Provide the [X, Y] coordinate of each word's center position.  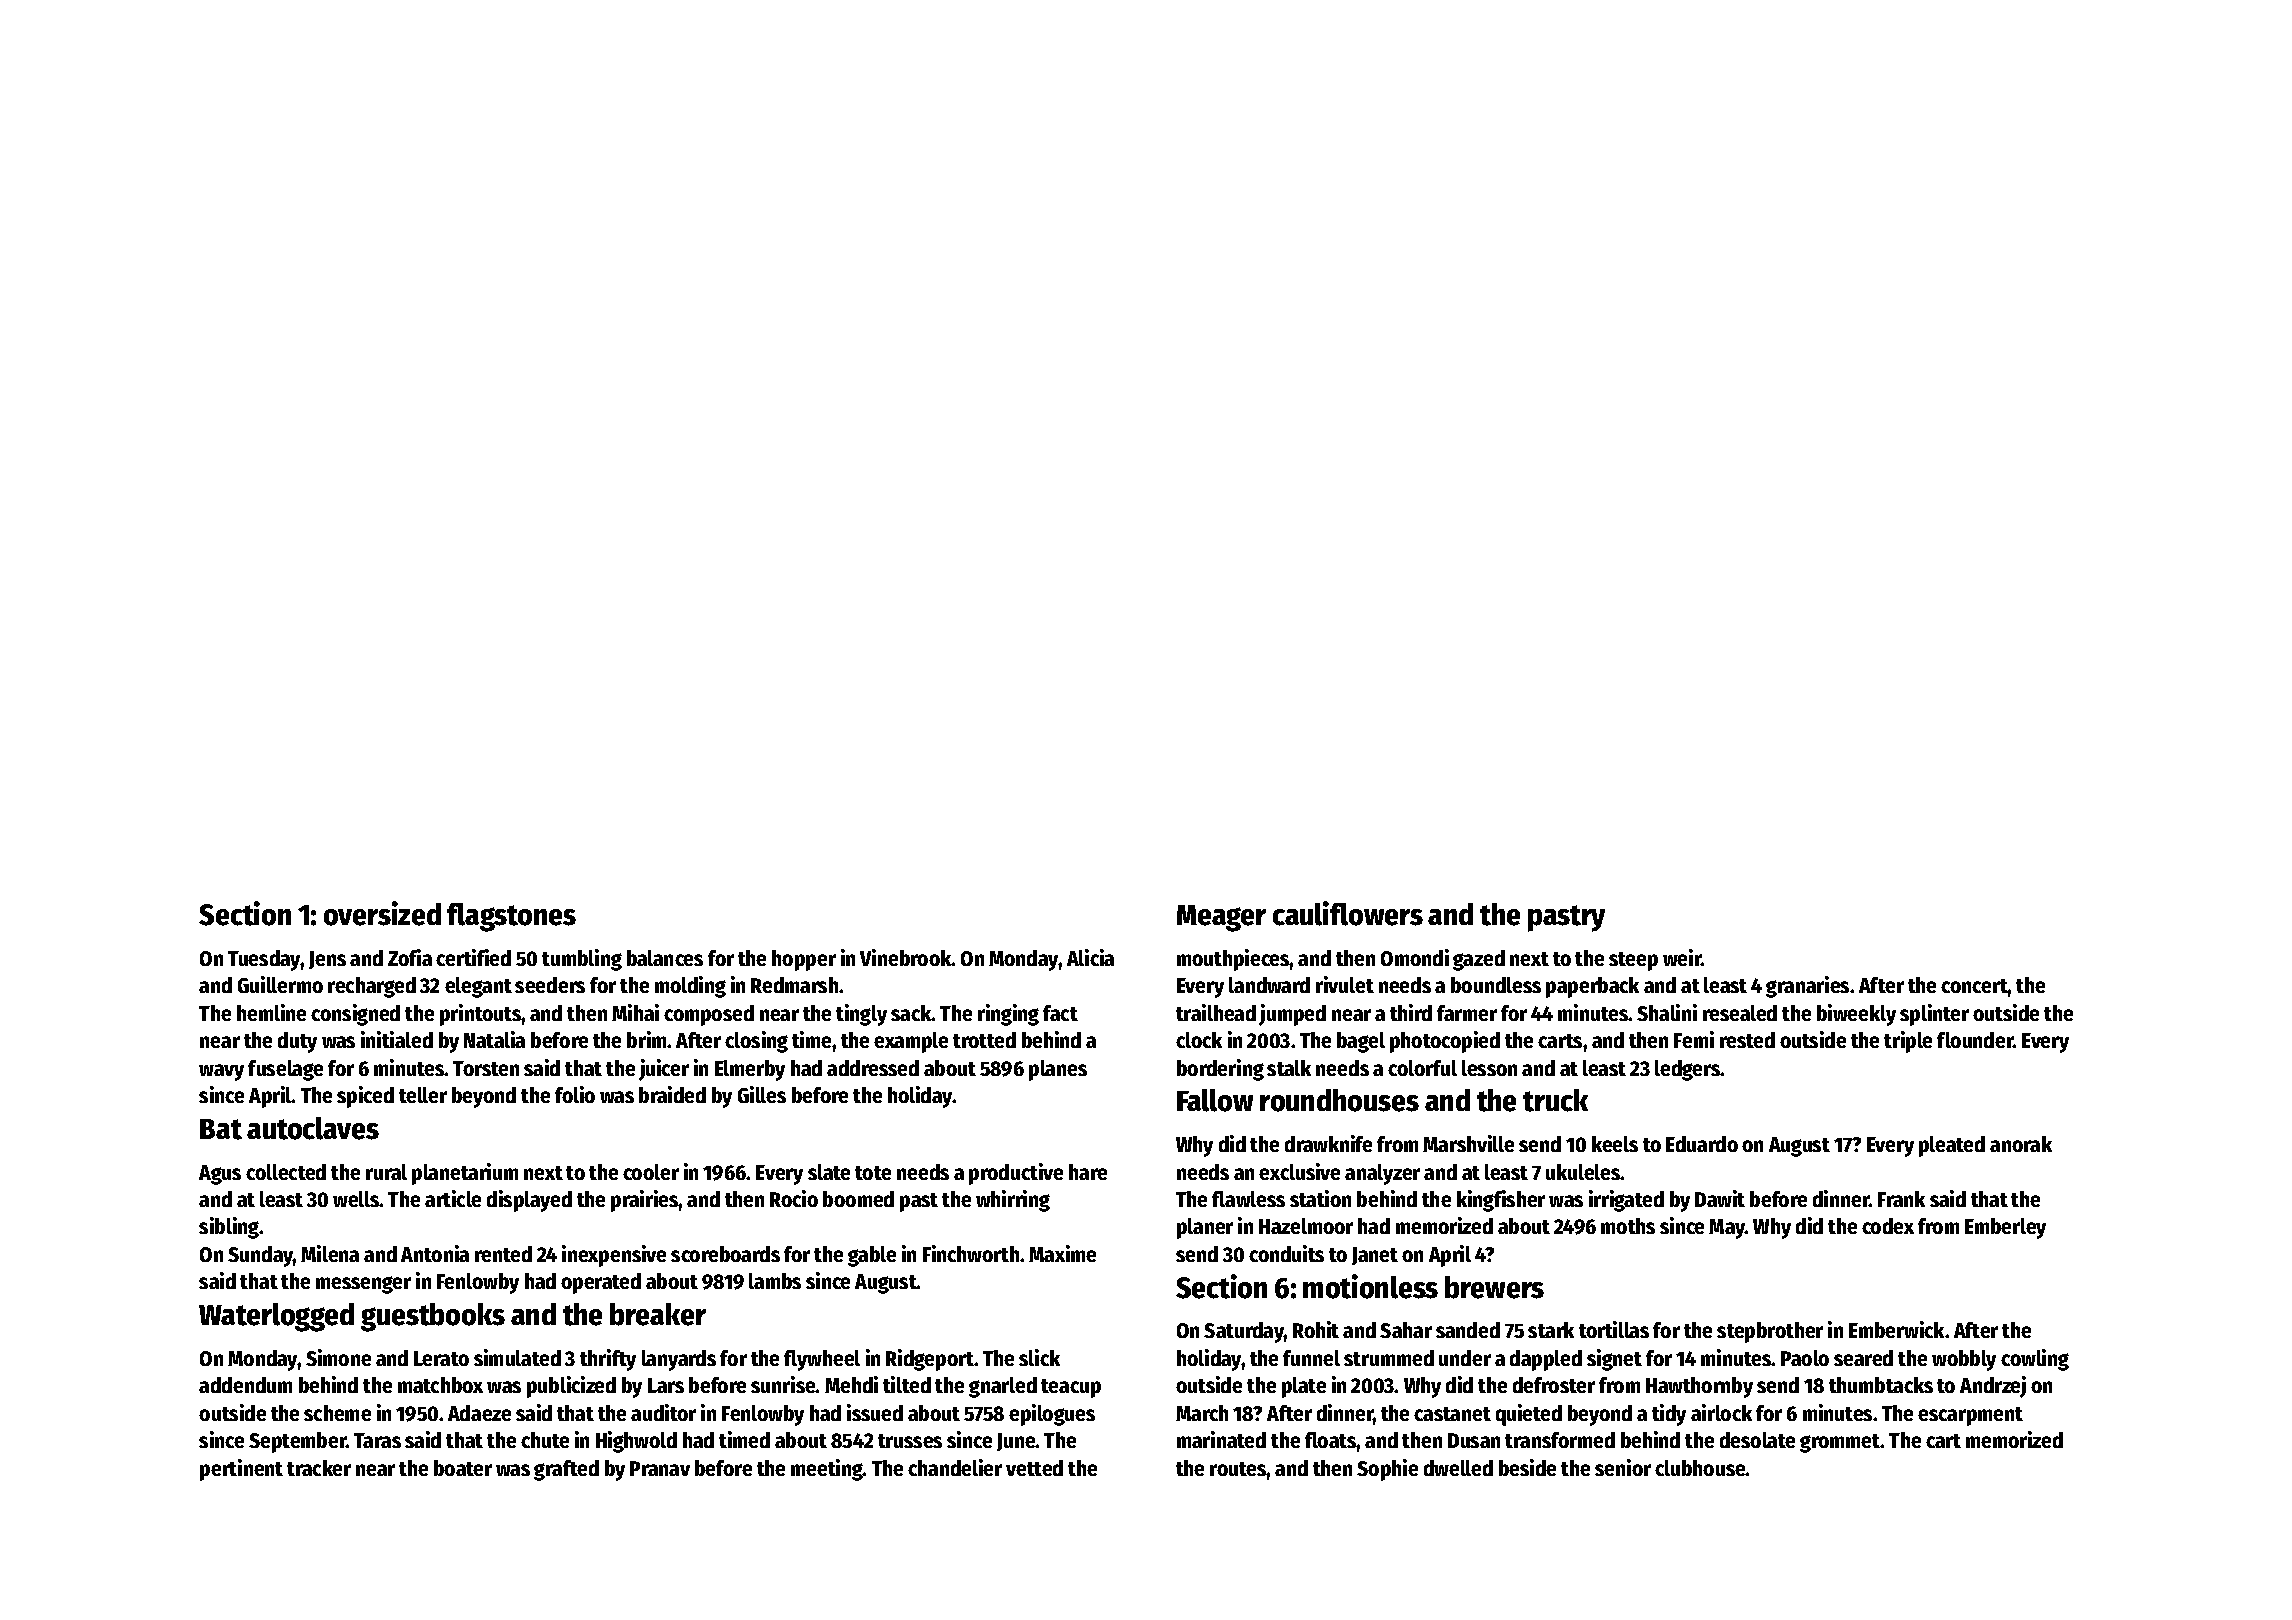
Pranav [660, 1468]
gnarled [1003, 1387]
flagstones [511, 917]
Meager [1221, 918]
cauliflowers [1348, 913]
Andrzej [1993, 1387]
